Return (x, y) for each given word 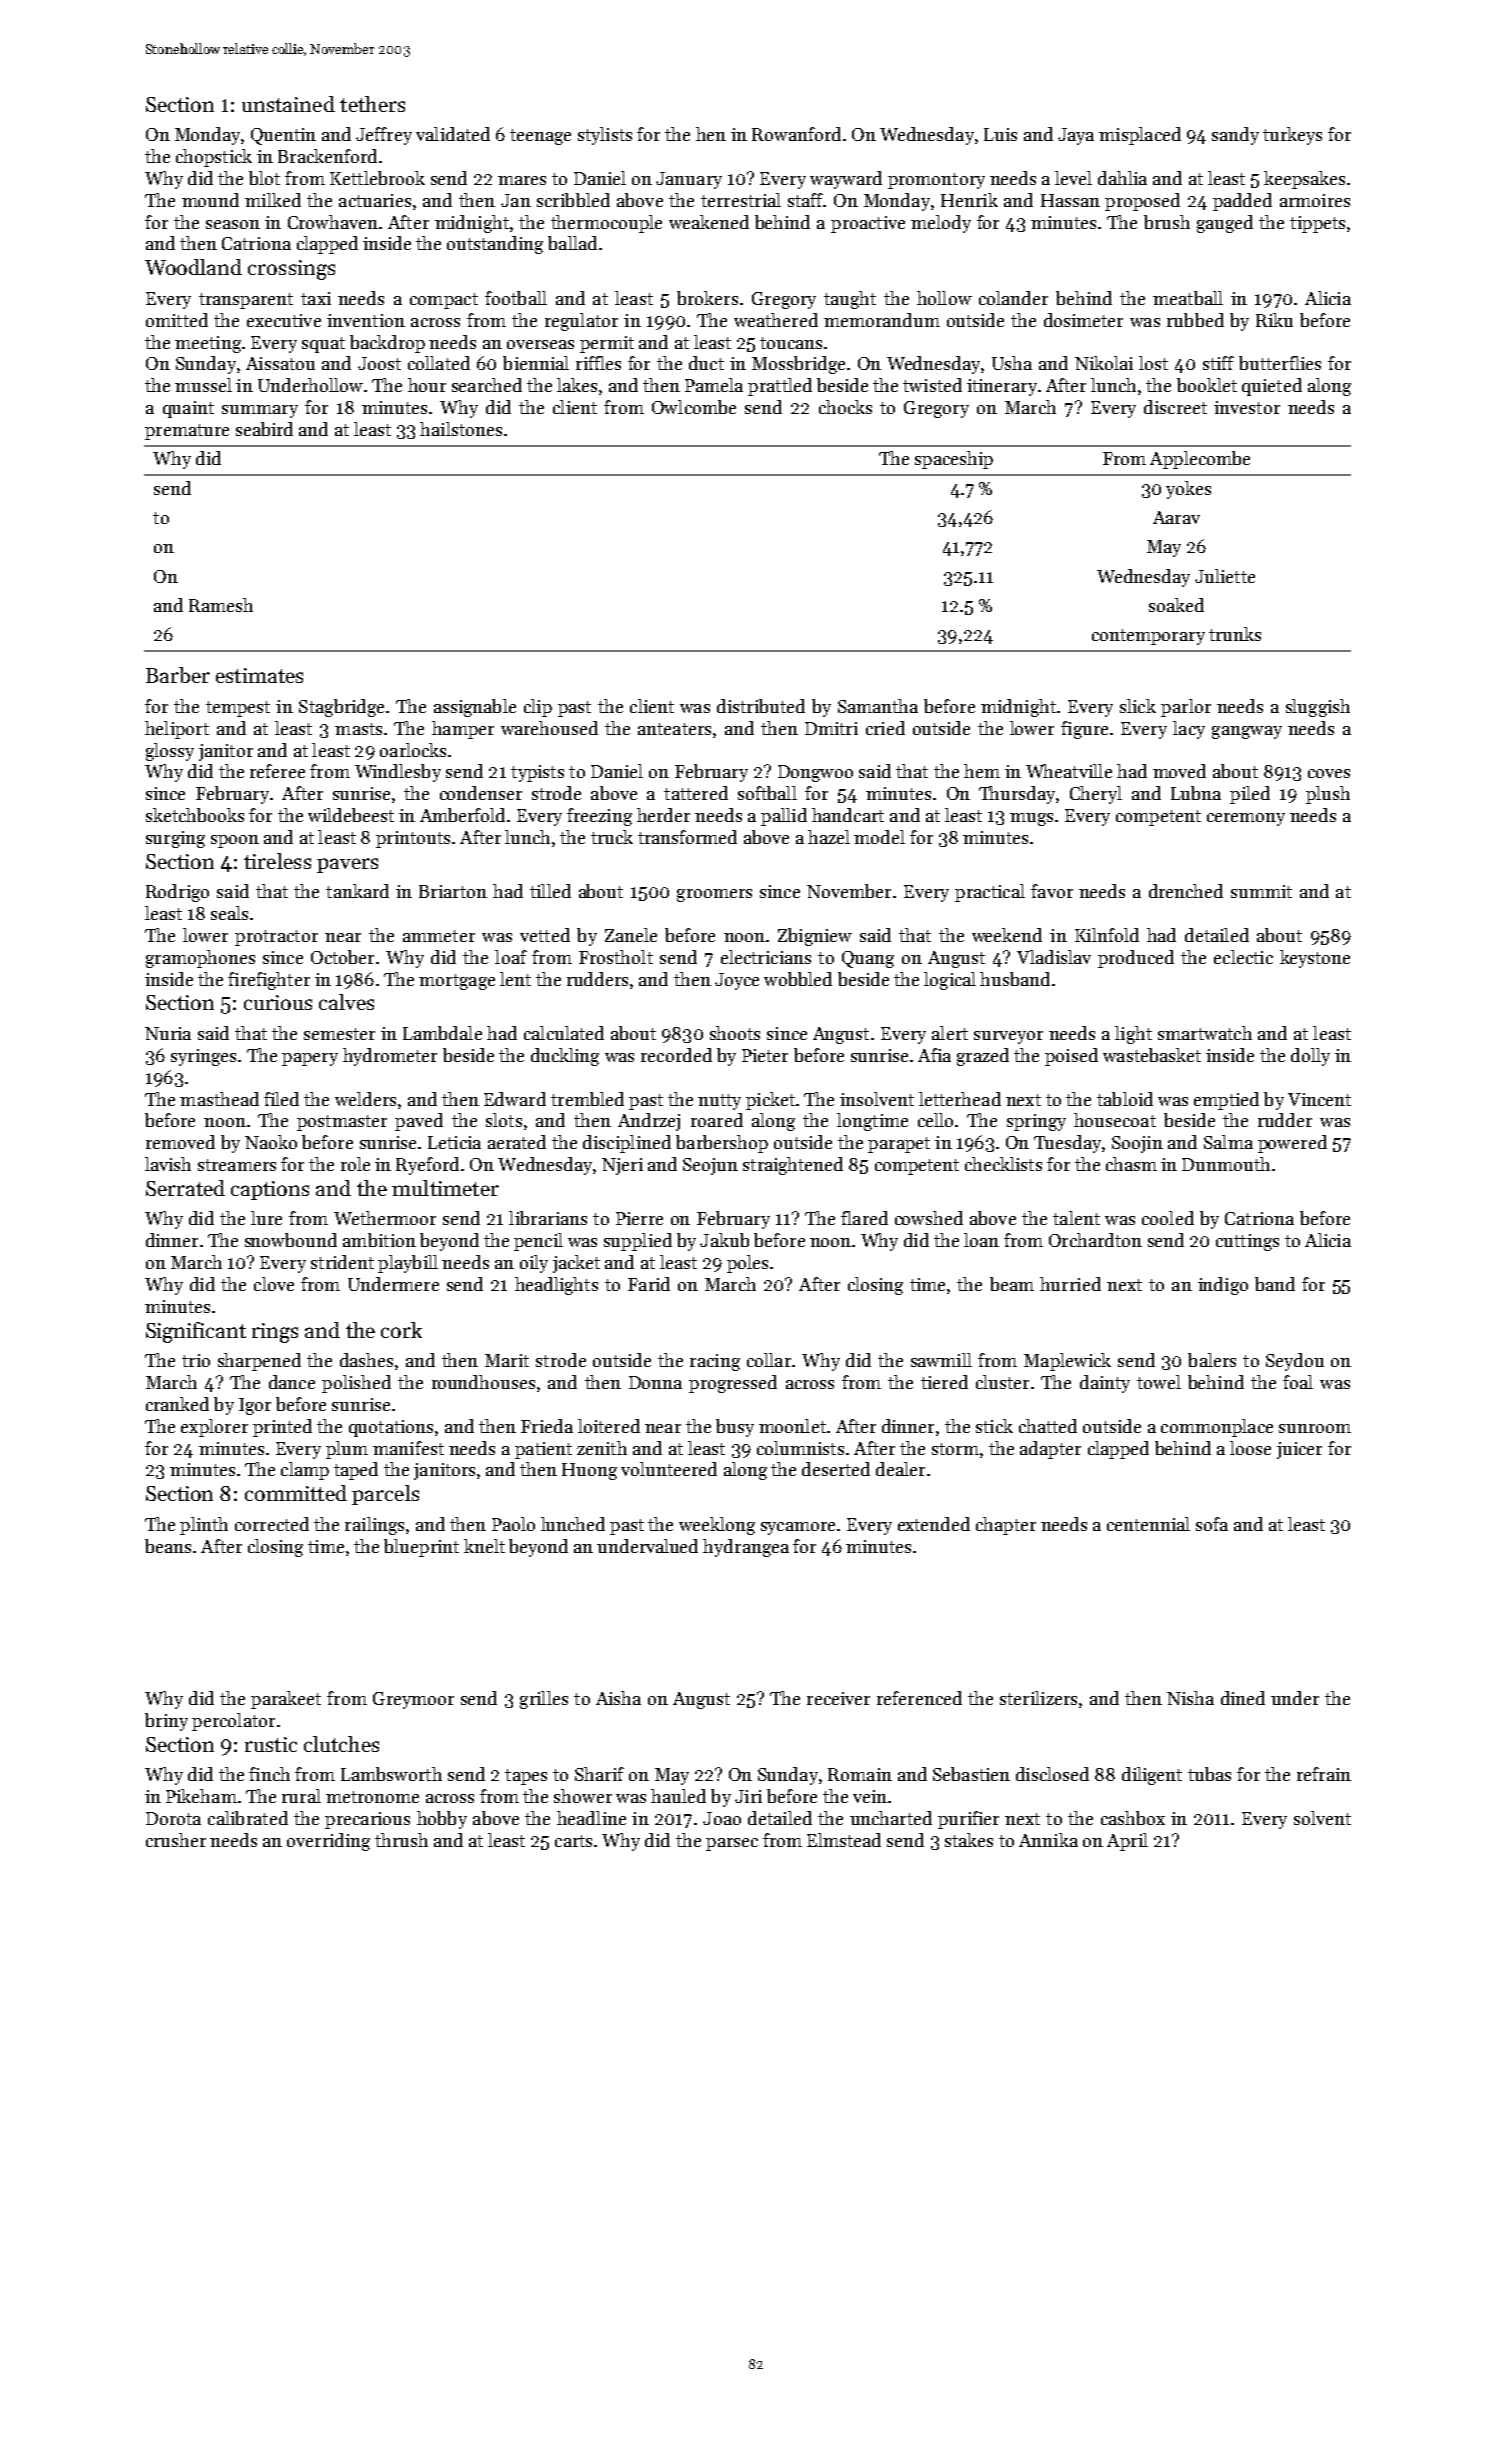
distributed (761, 706)
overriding (328, 1842)
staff (805, 200)
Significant (196, 1332)
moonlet (792, 1426)
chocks (845, 407)
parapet (899, 1145)
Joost (379, 363)
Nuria (168, 1033)
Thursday (1017, 795)
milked (273, 200)
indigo (1223, 1286)
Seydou (1295, 1362)
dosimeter (1083, 320)
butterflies (1280, 363)
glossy (170, 752)
